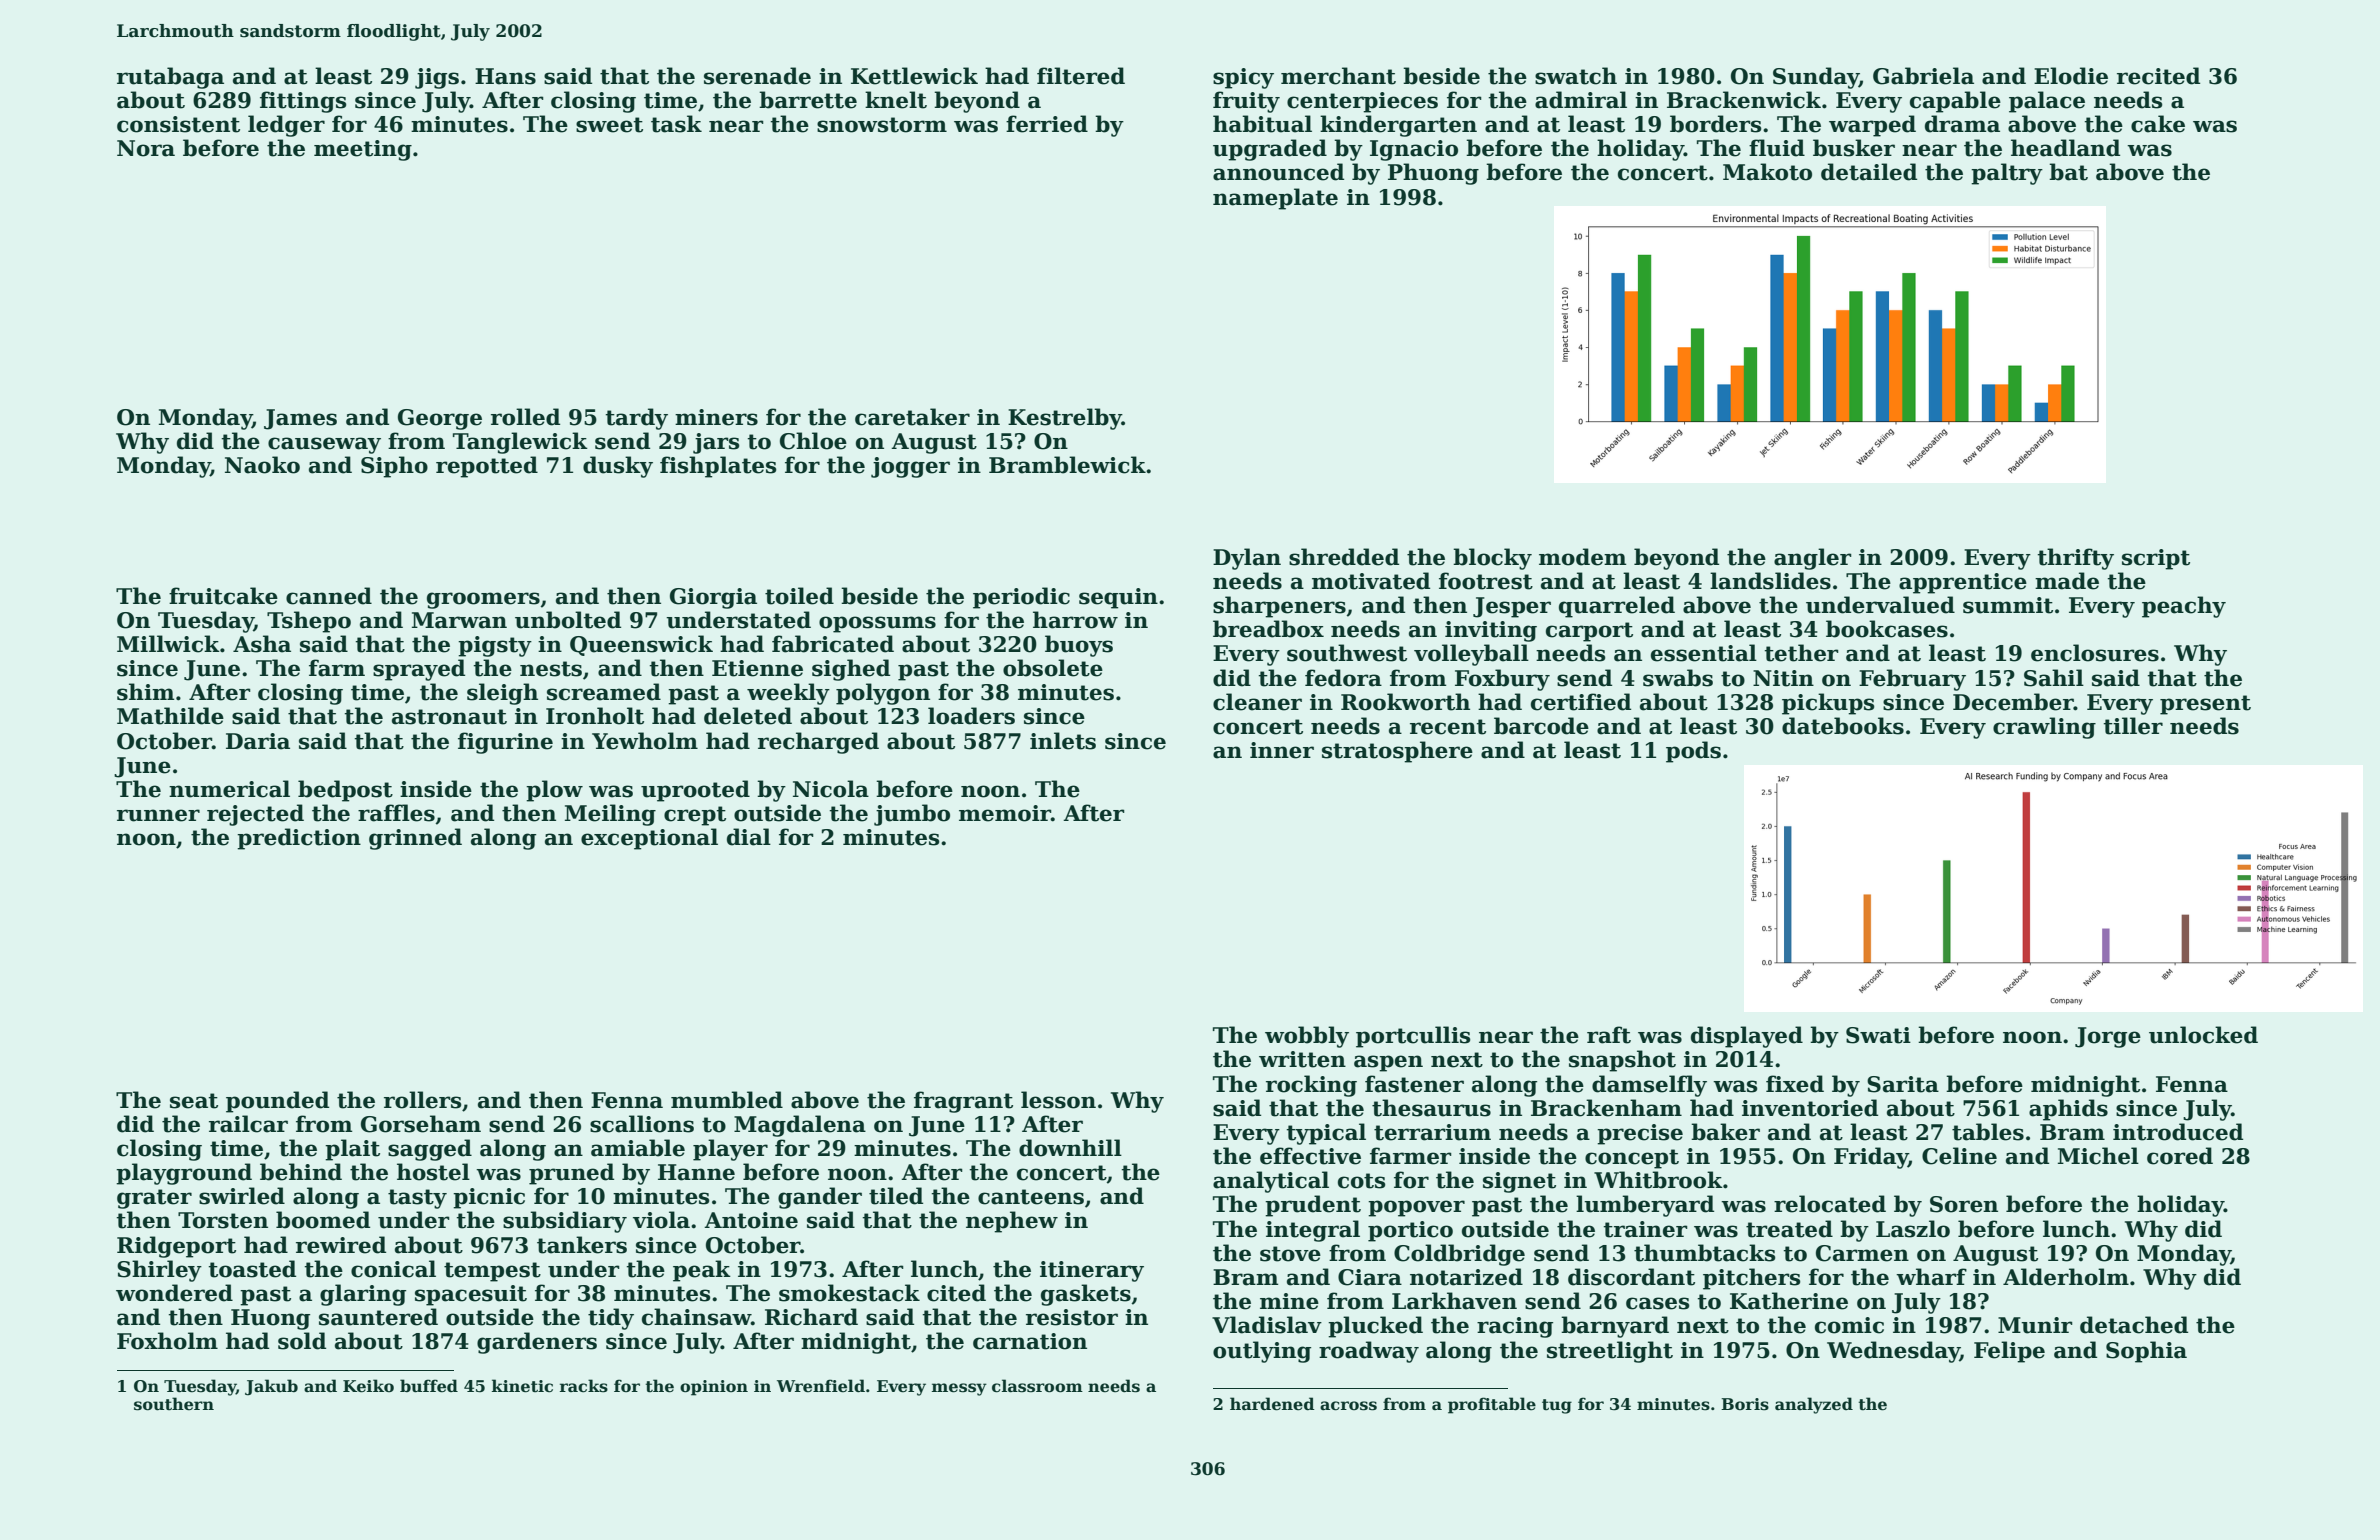 The image size is (2380, 1540). What do you see at coordinates (713, 598) in the image?
I see `Giorgia` at bounding box center [713, 598].
